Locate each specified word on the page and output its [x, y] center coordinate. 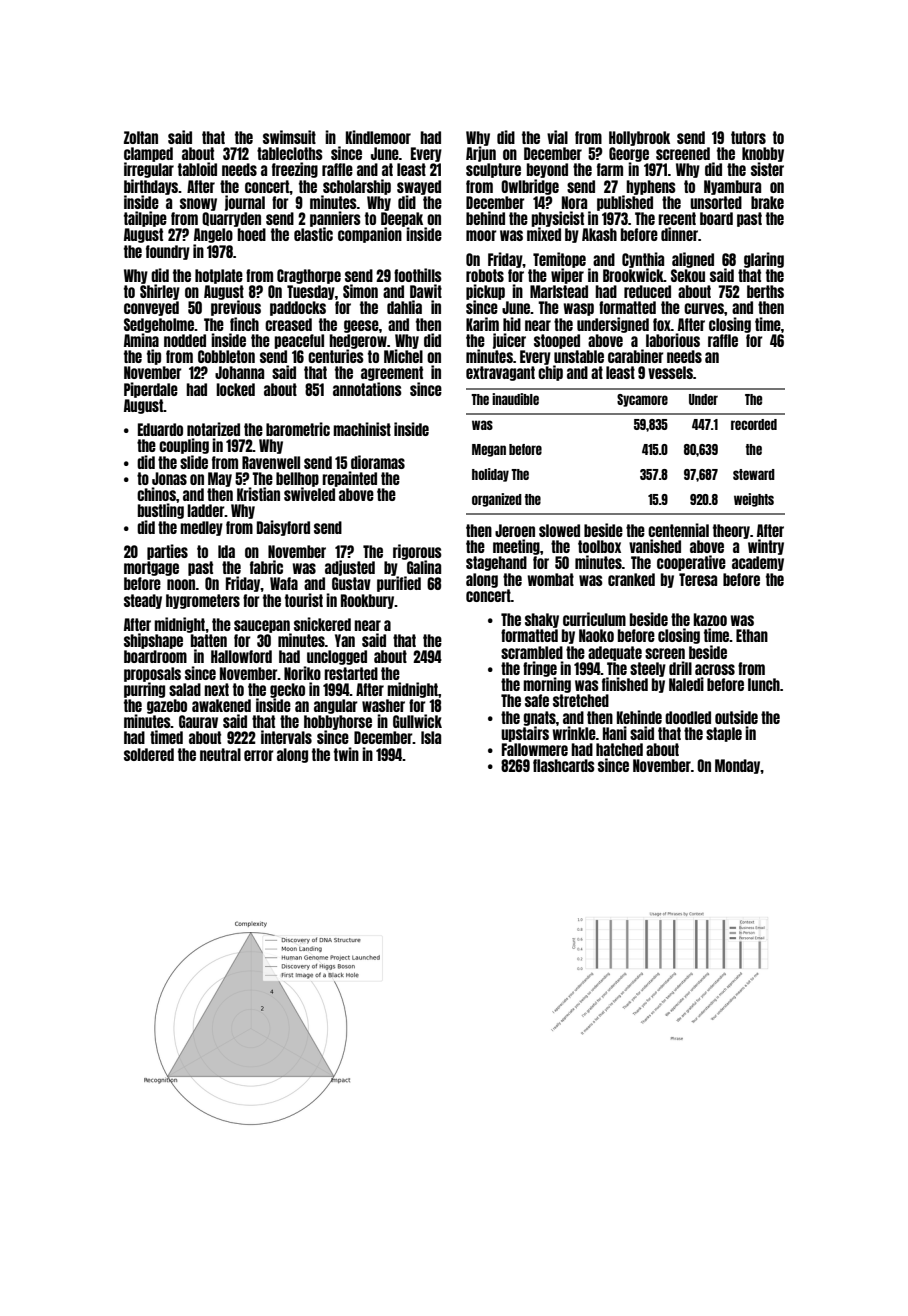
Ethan [752, 635]
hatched [619, 749]
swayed [419, 187]
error [259, 755]
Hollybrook [639, 138]
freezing [295, 170]
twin [346, 754]
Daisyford [283, 528]
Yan [345, 640]
